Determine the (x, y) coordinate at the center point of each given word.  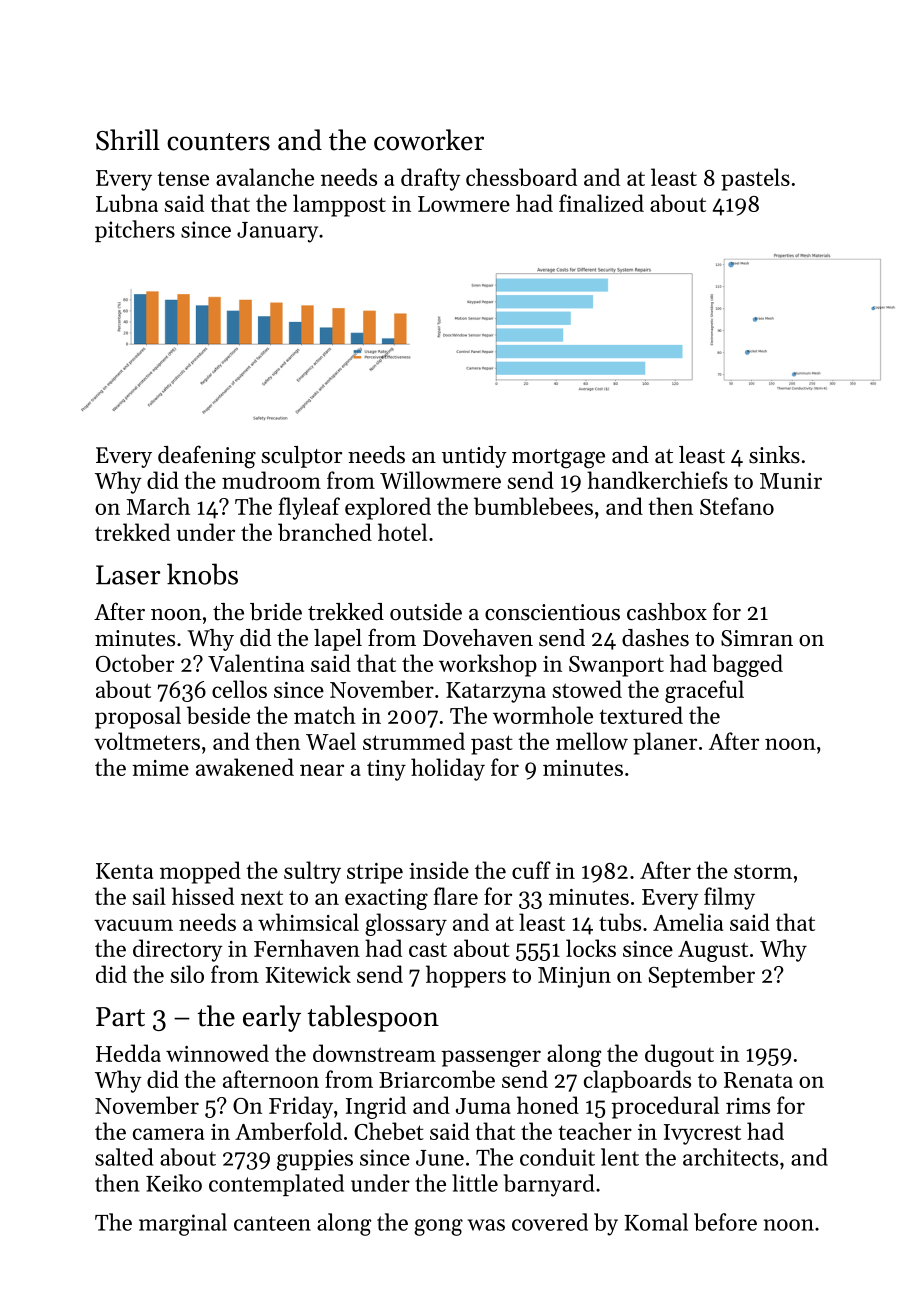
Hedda (128, 1053)
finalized (601, 203)
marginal (183, 1224)
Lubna (127, 203)
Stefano (737, 506)
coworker (429, 140)
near (322, 770)
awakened (245, 767)
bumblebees (533, 506)
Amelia (688, 922)
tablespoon (373, 1018)
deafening (207, 457)
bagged (747, 665)
